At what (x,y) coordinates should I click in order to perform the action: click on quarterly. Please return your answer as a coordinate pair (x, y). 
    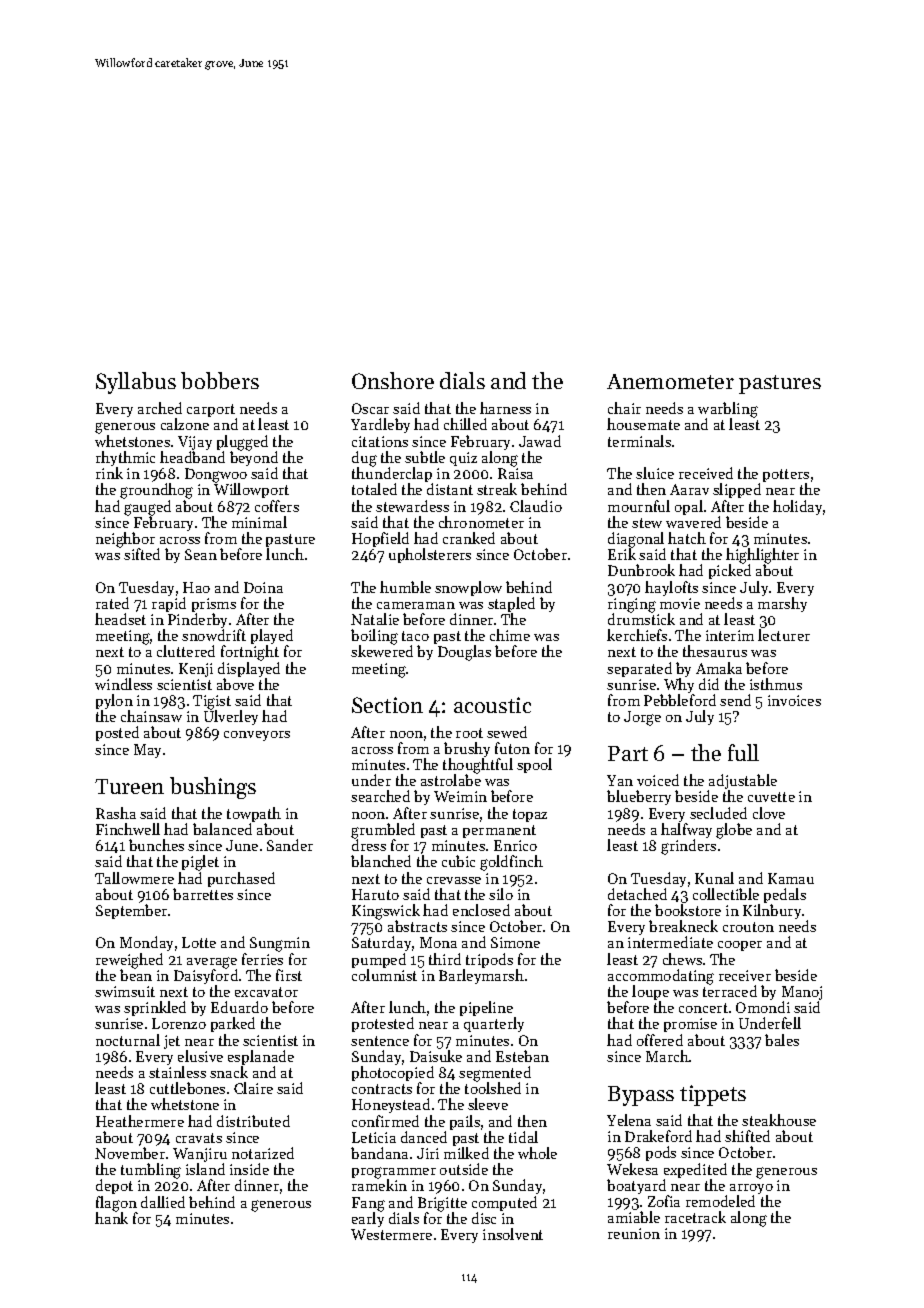
    Looking at the image, I should click on (494, 1025).
